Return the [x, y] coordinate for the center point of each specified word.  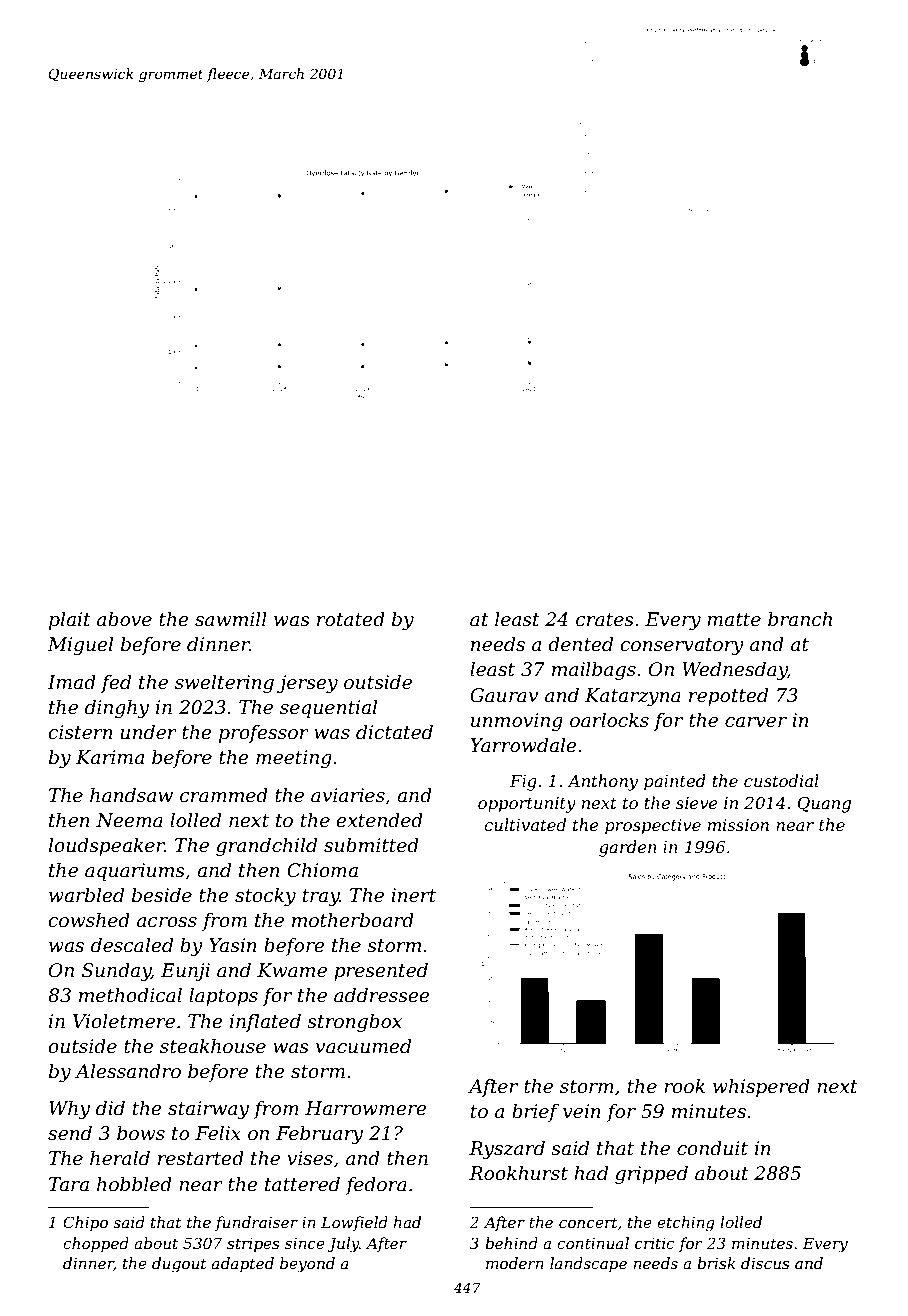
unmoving [517, 722]
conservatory [682, 646]
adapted [243, 1264]
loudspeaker [107, 846]
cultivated [525, 824]
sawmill [231, 619]
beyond [307, 1265]
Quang [824, 805]
